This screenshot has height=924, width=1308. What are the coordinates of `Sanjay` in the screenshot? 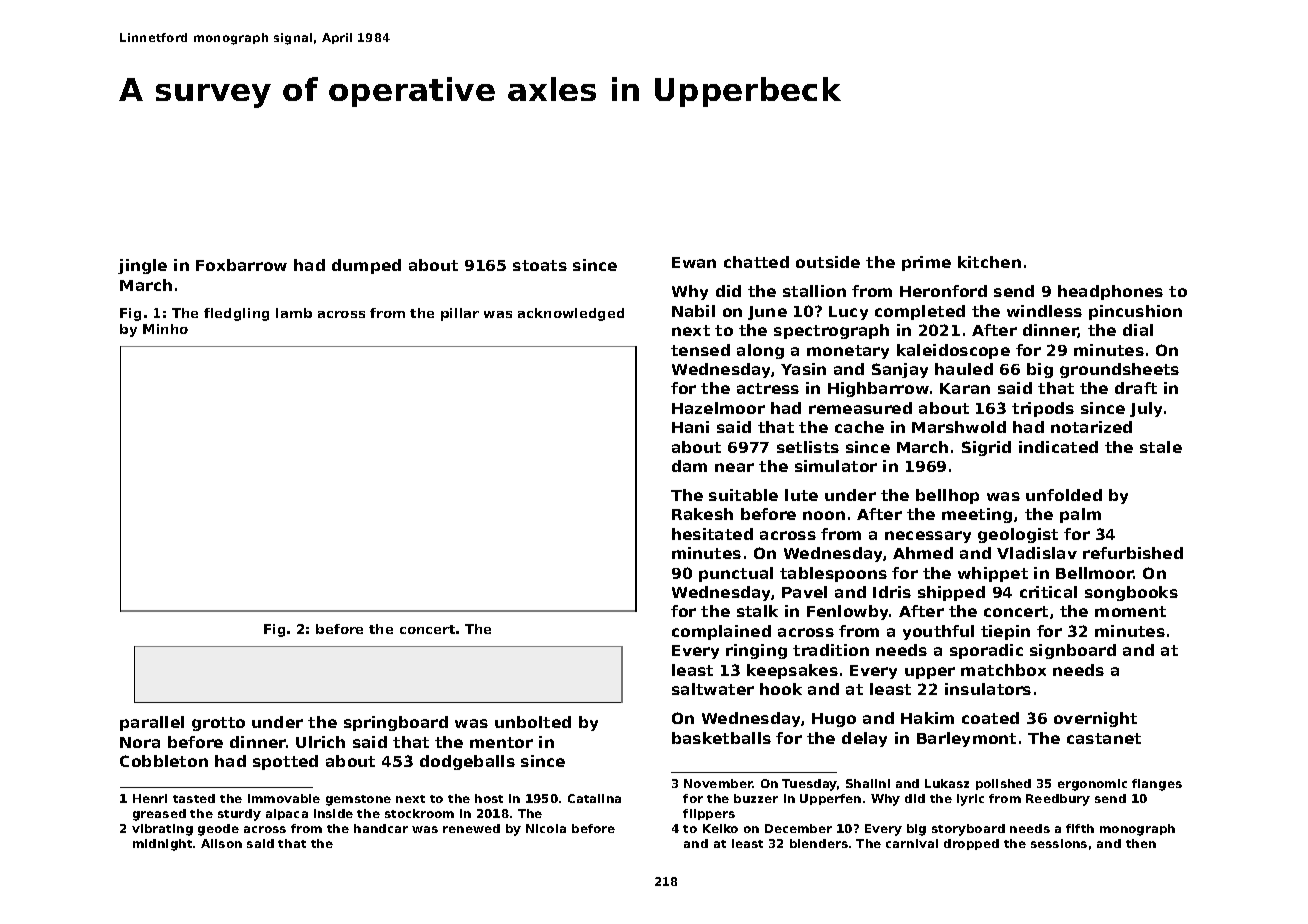 It's located at (900, 370).
